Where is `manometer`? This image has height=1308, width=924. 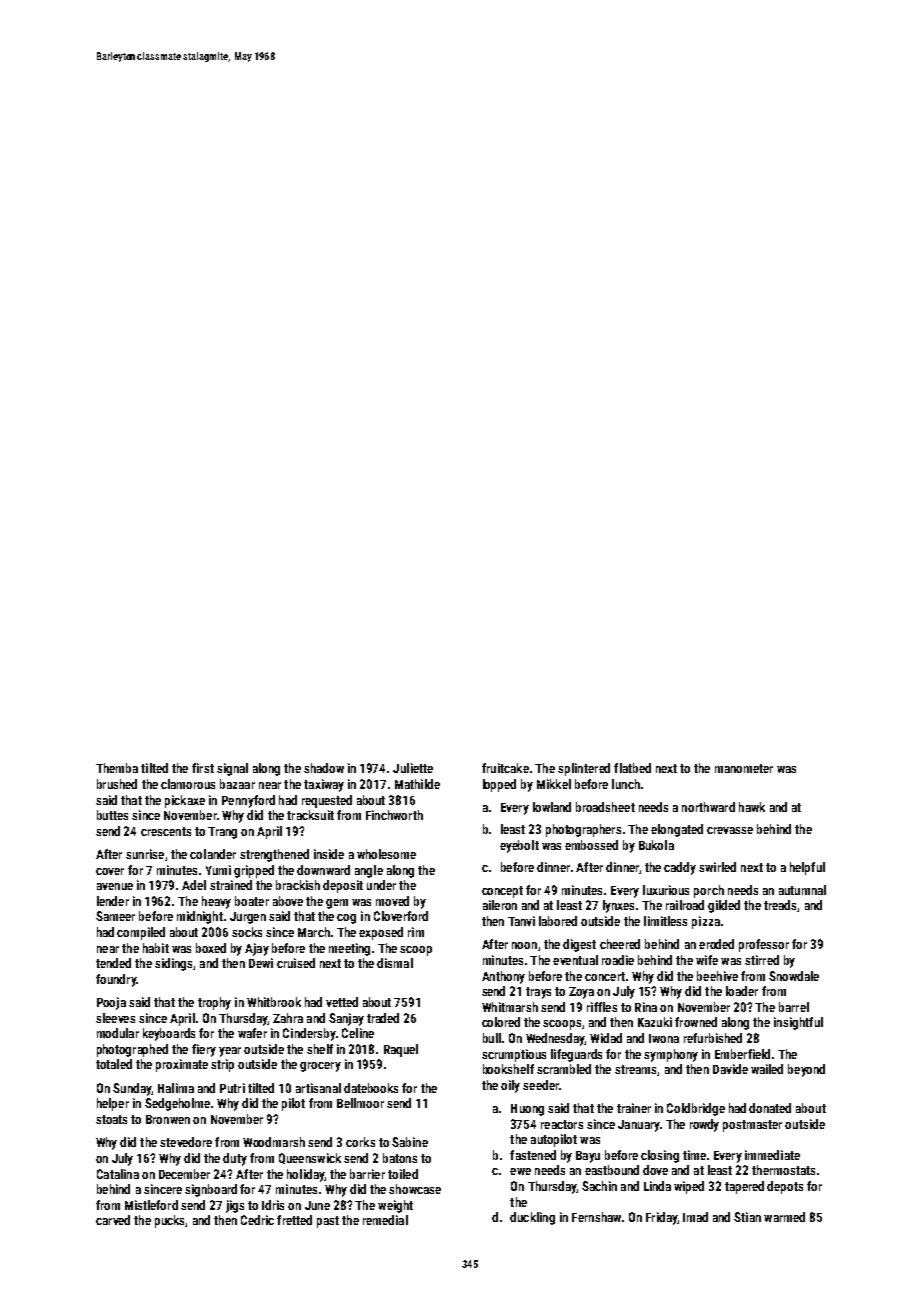
manometer is located at coordinates (744, 768).
